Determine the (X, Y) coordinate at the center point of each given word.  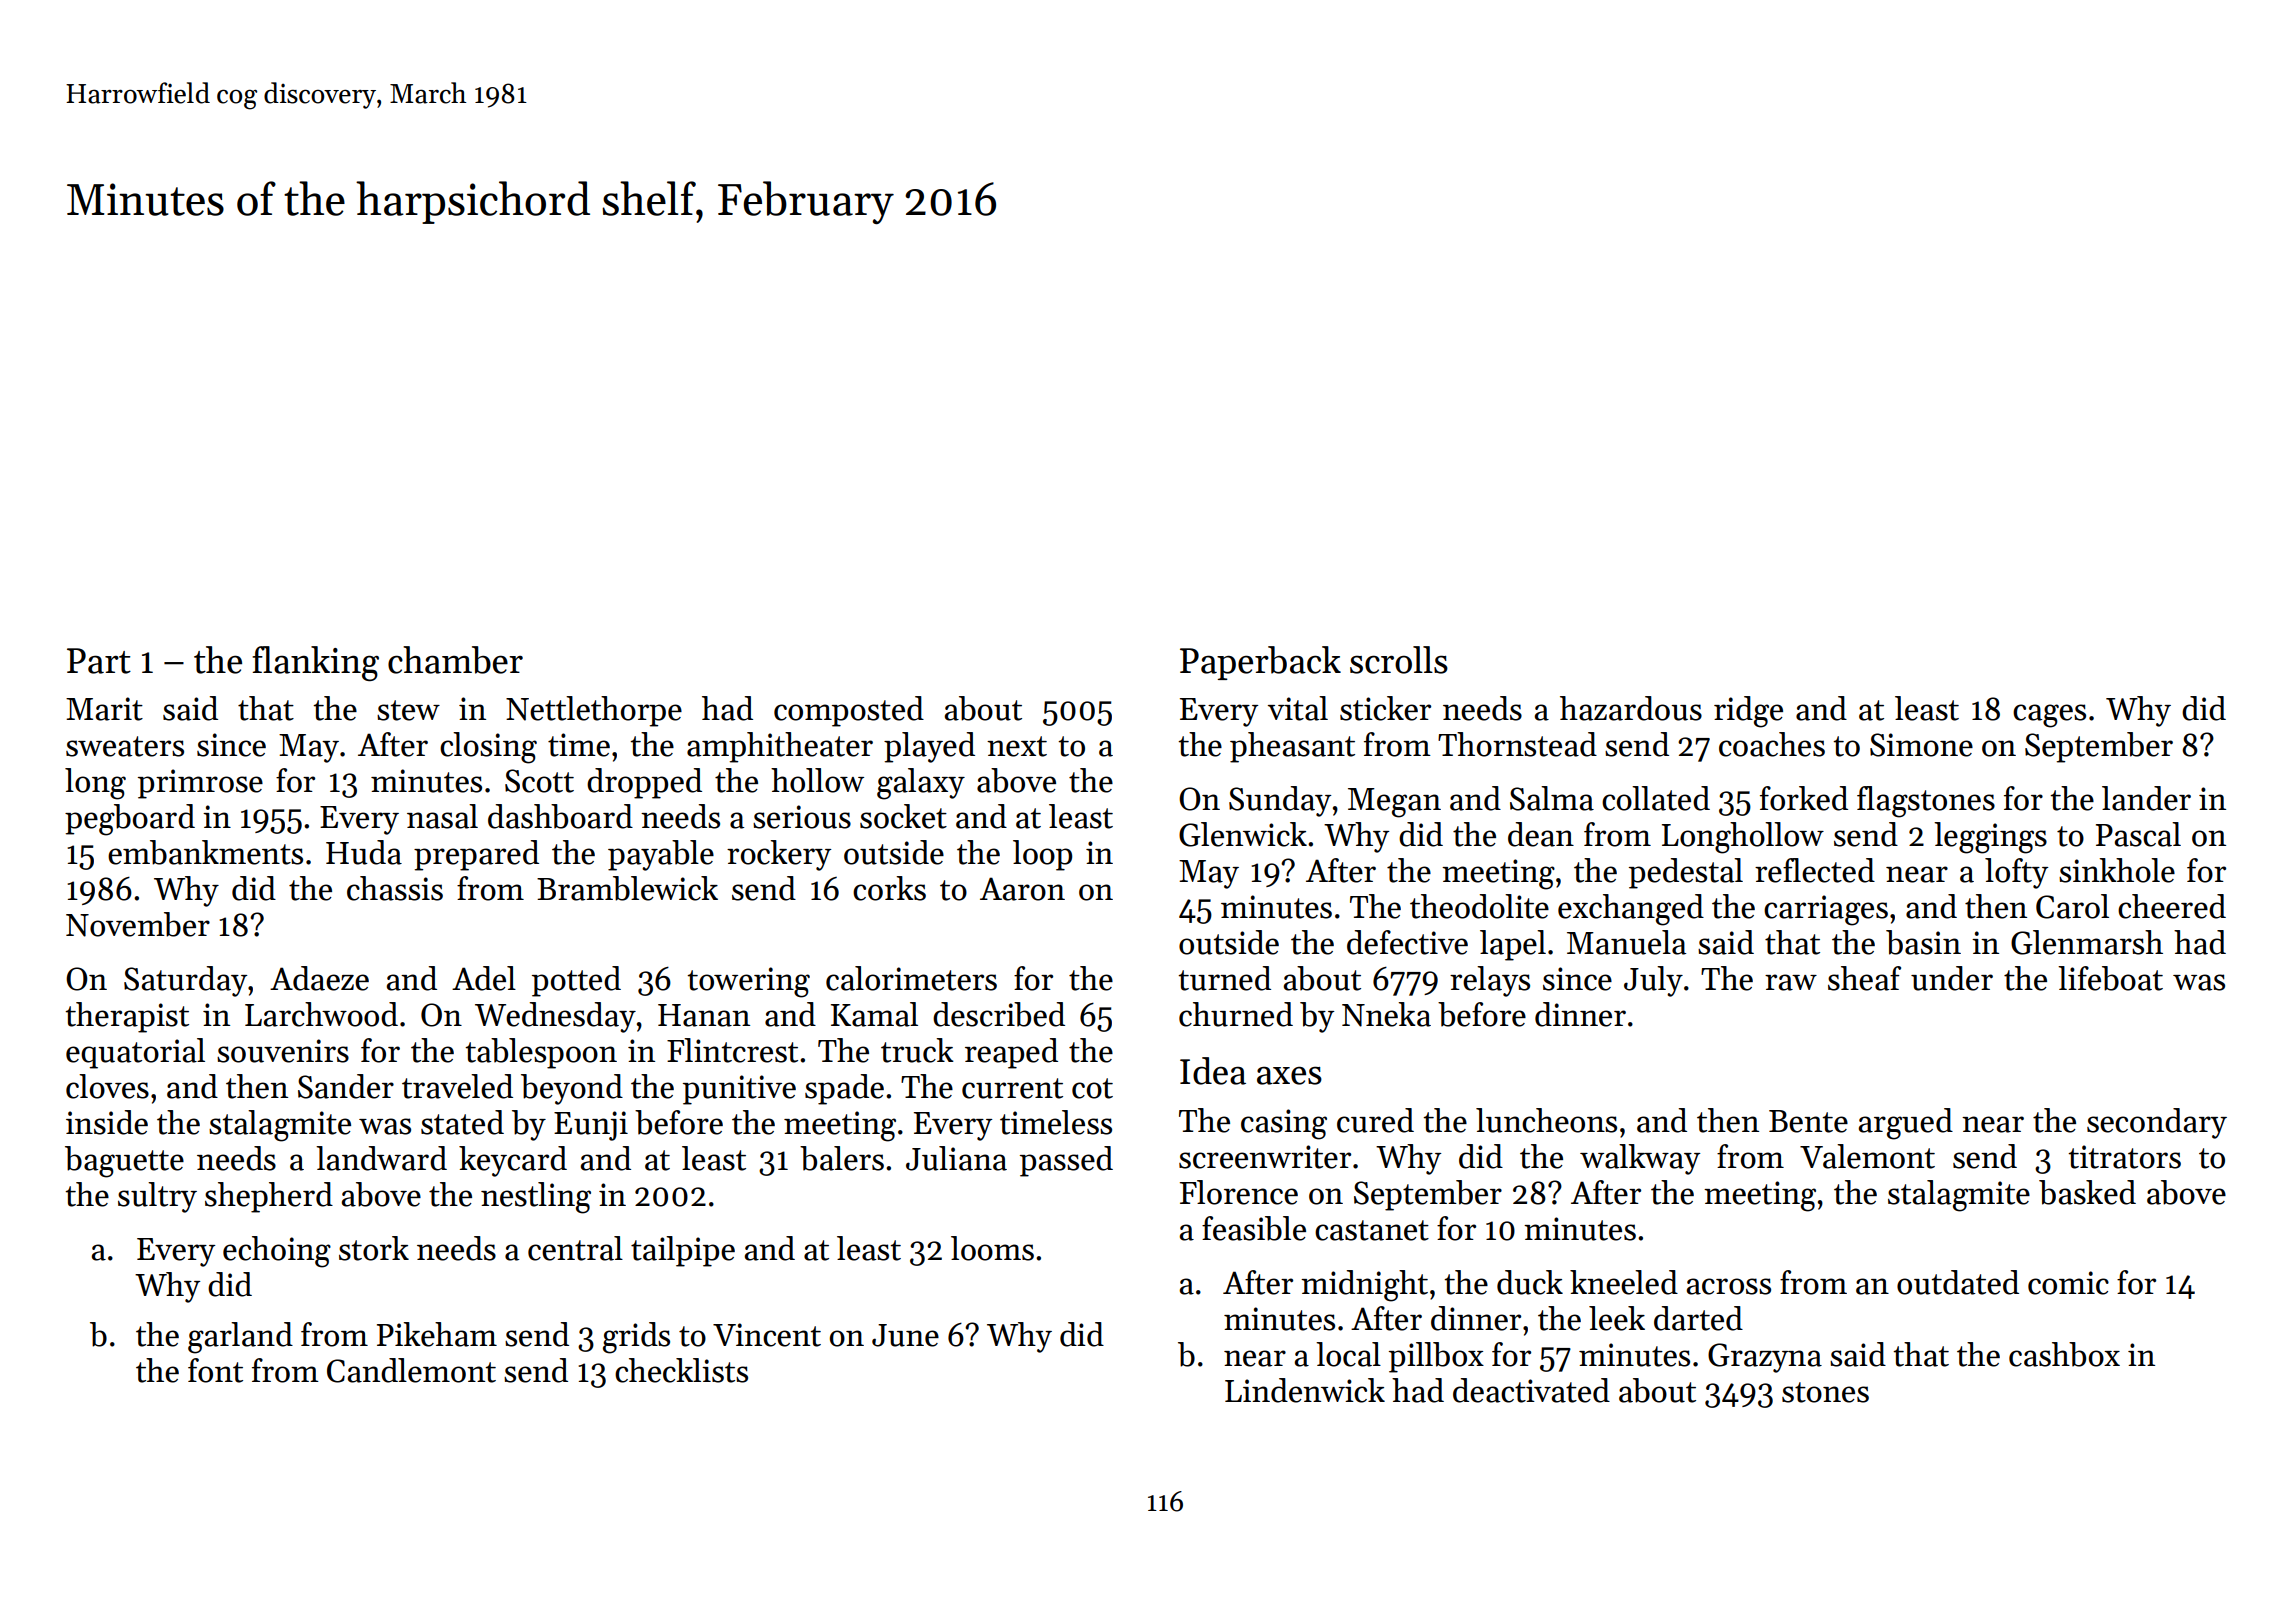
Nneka (1386, 1014)
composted (849, 711)
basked (2087, 1192)
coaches (1772, 744)
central (575, 1248)
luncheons (1546, 1120)
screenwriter (1265, 1157)
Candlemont (411, 1370)
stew (408, 710)
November (138, 924)
